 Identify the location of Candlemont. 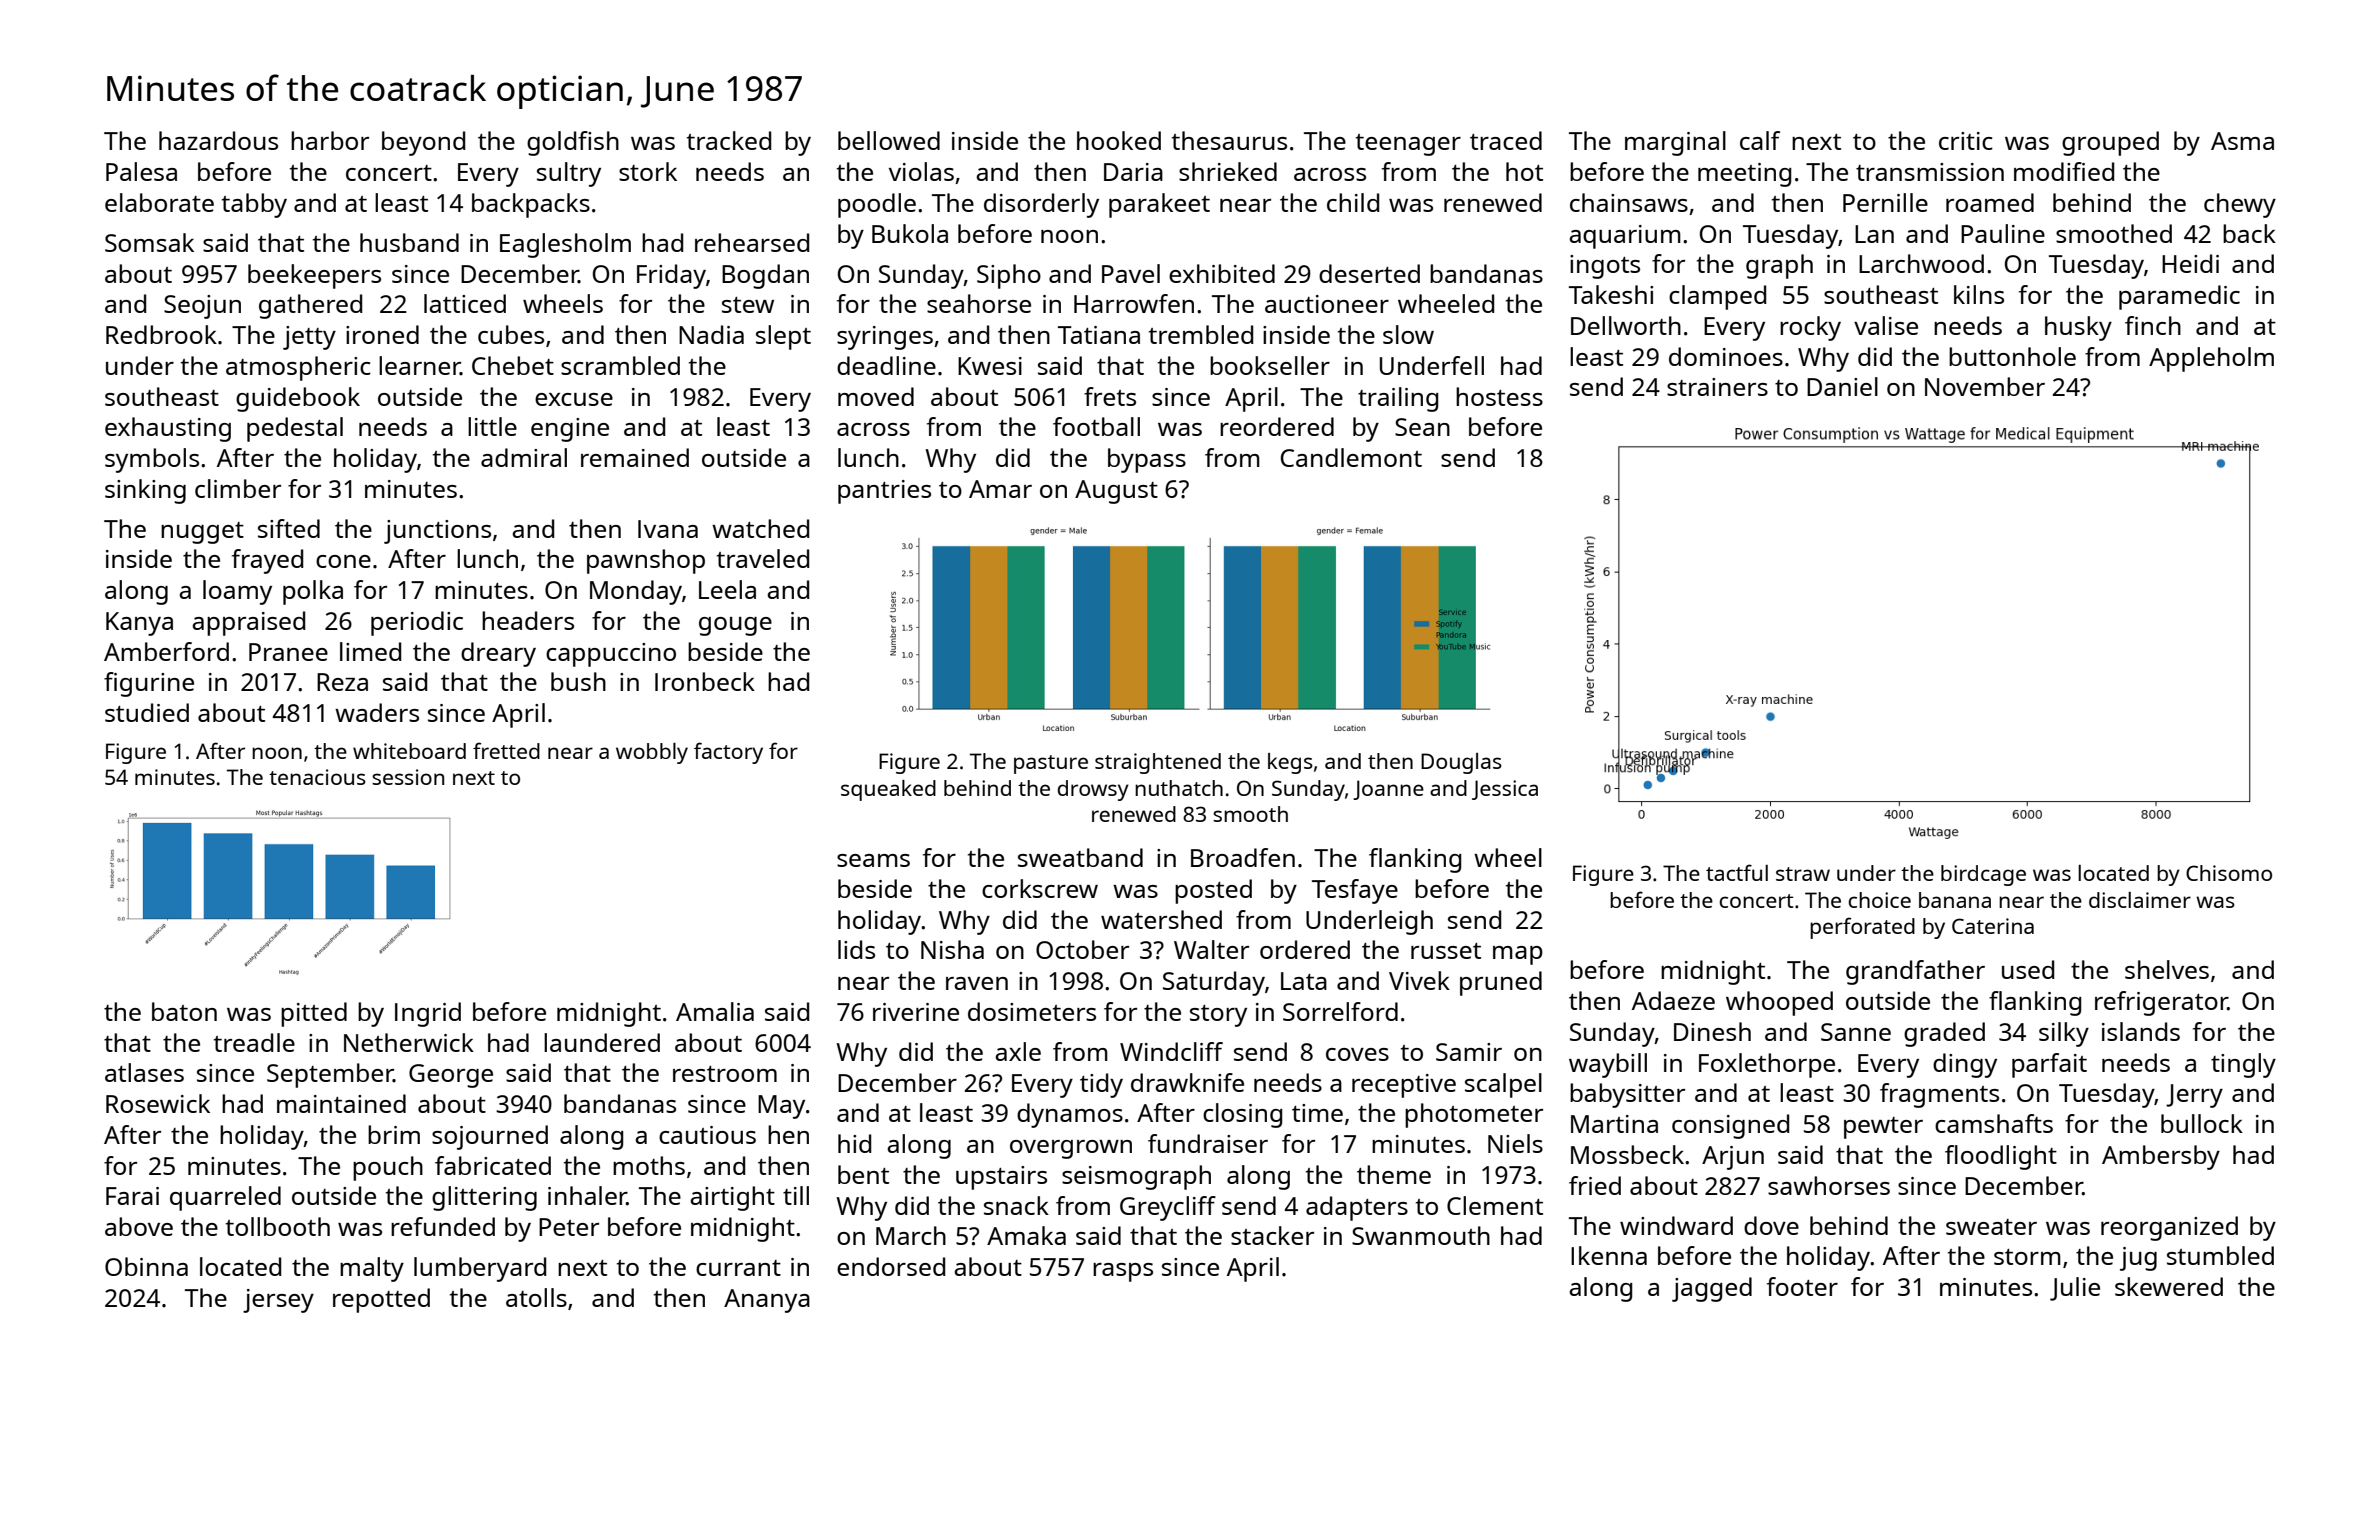
(1351, 457).
